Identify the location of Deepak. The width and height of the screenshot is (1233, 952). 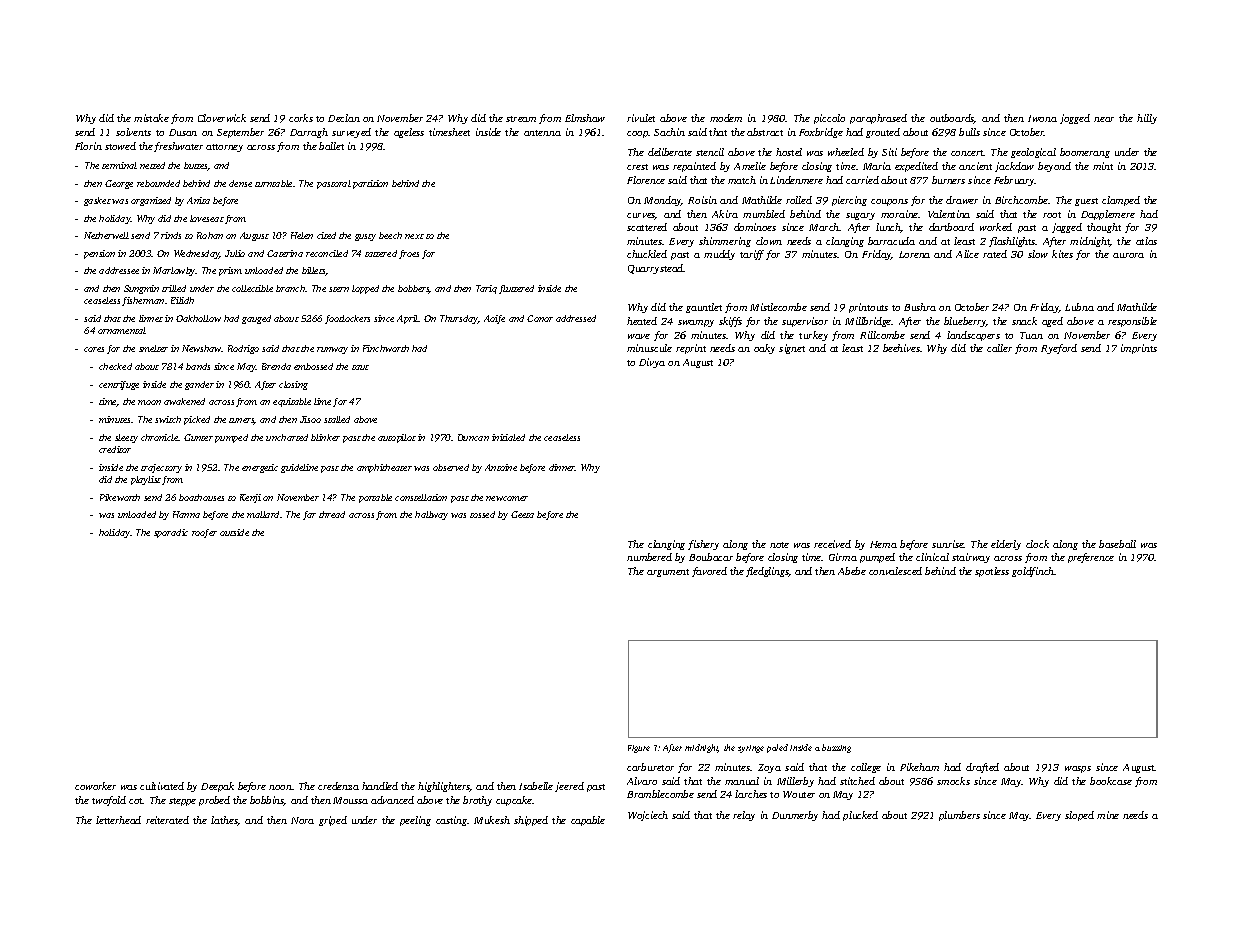
(217, 787).
